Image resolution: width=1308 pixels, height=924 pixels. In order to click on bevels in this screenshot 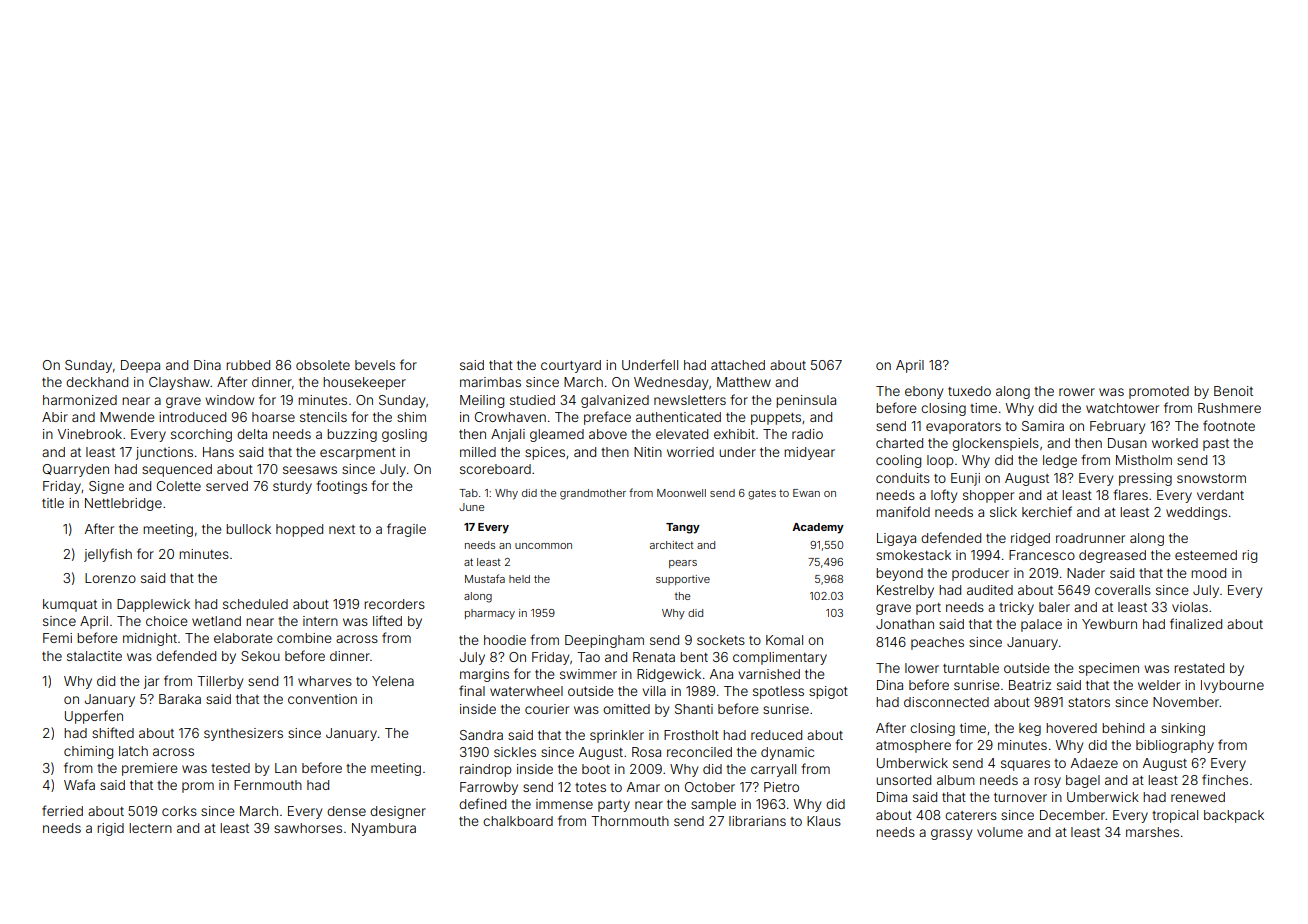, I will do `click(375, 365)`.
